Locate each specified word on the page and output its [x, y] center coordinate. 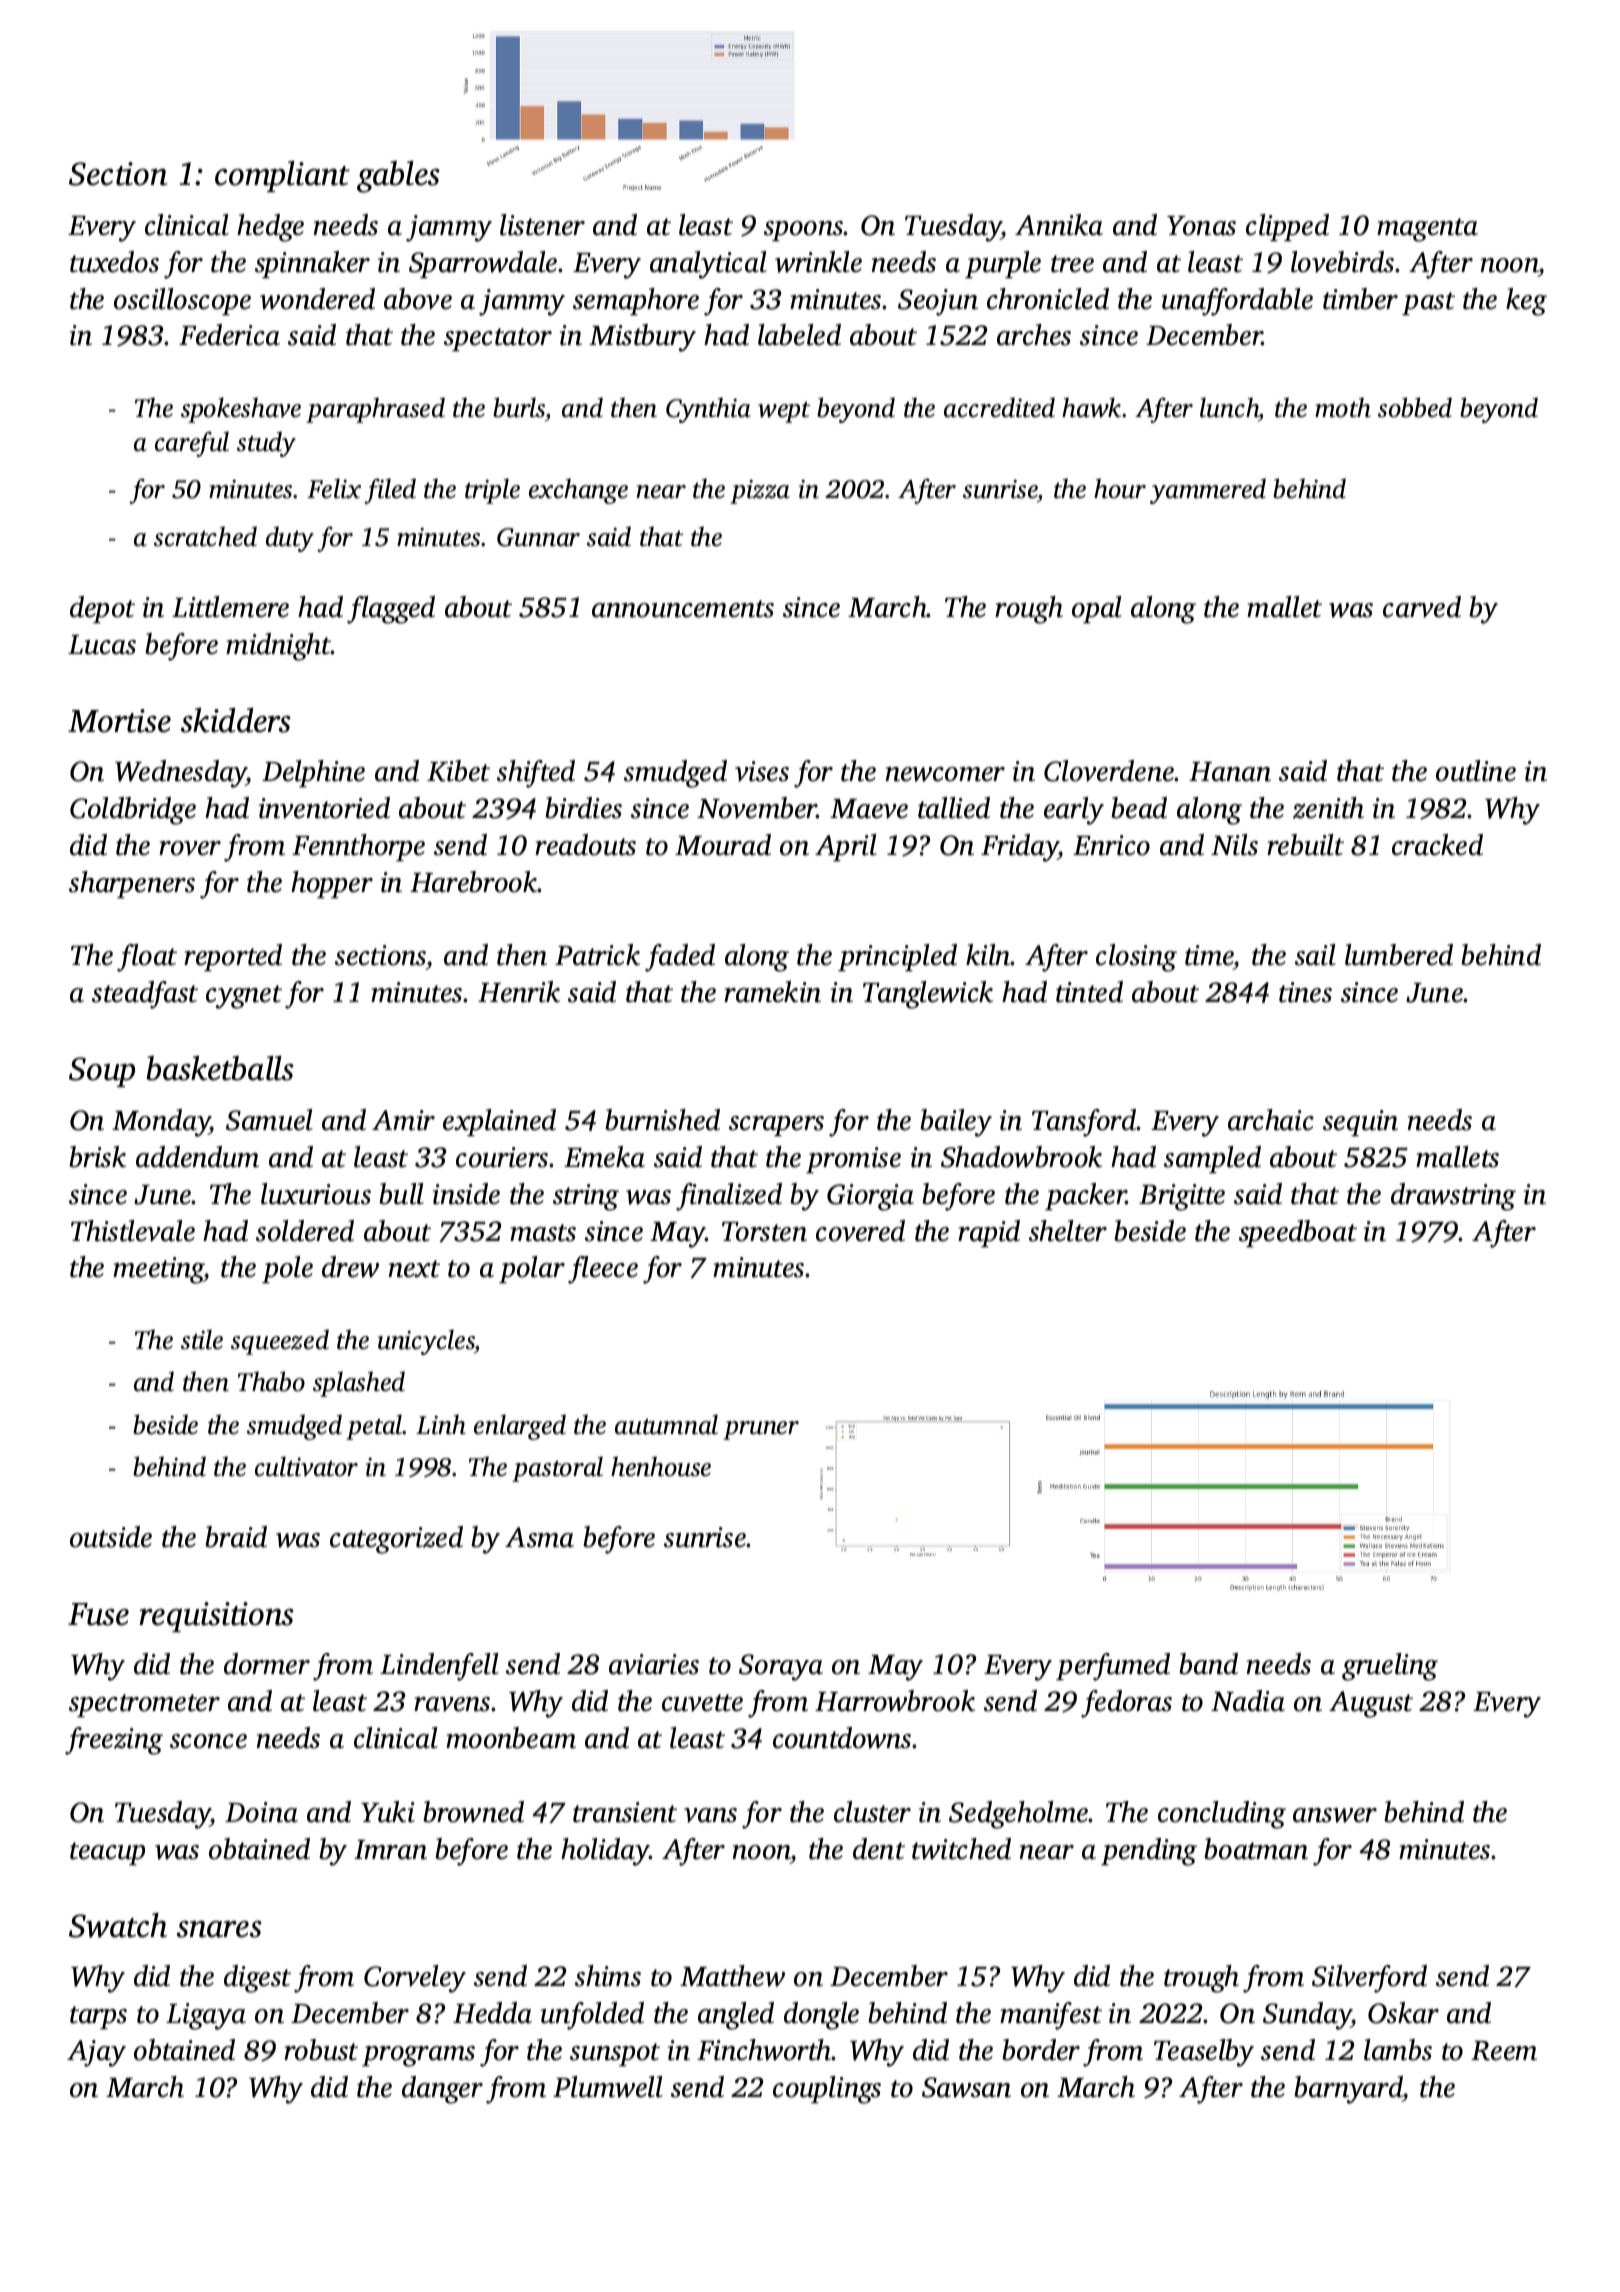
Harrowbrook [895, 1701]
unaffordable [1237, 302]
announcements [683, 609]
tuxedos [114, 262]
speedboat [1298, 1233]
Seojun [938, 302]
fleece [603, 1270]
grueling [1390, 1667]
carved [1422, 607]
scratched [205, 536]
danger [442, 2090]
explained [499, 1122]
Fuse [98, 1614]
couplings [827, 2090]
